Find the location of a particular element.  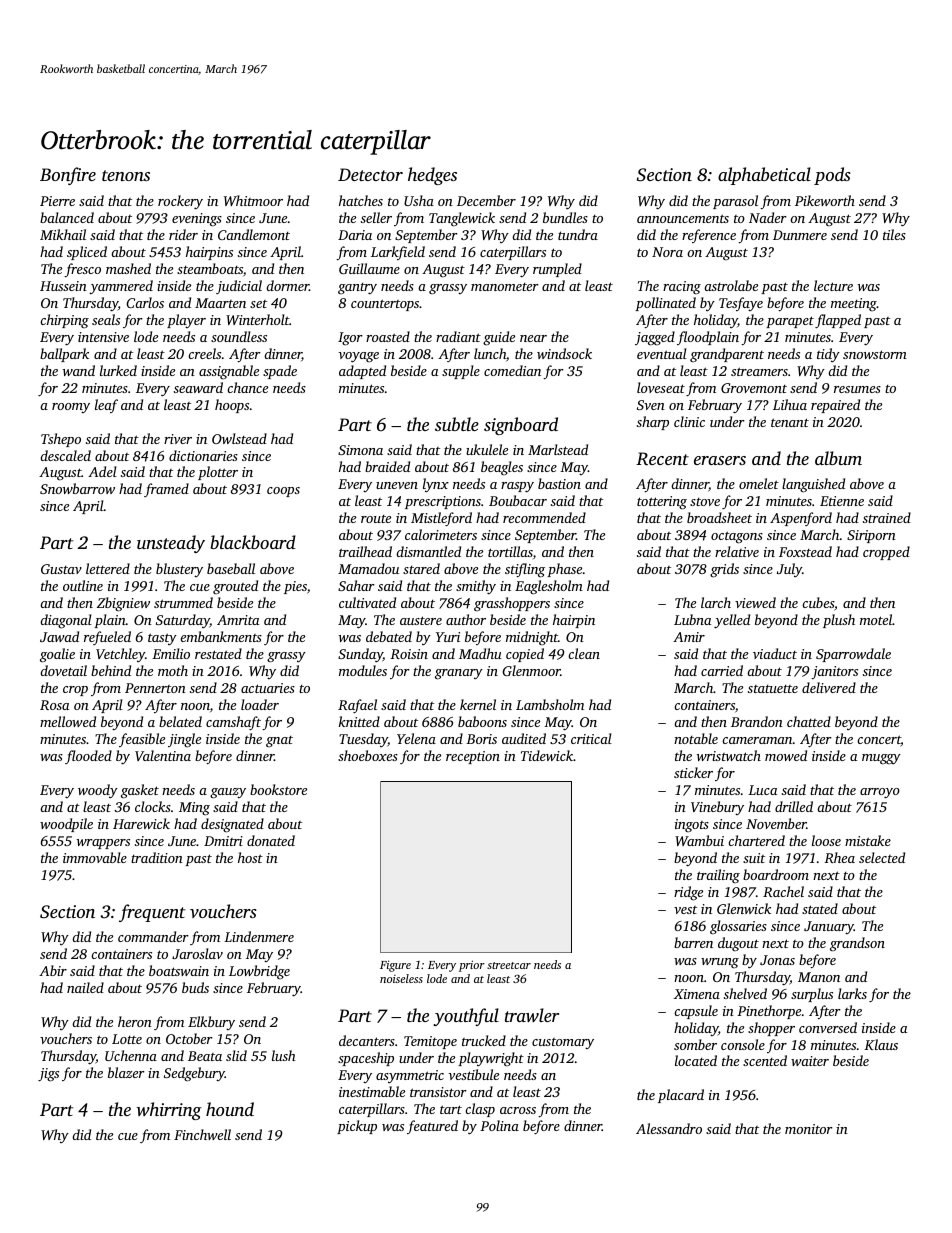

relative is located at coordinates (737, 551).
